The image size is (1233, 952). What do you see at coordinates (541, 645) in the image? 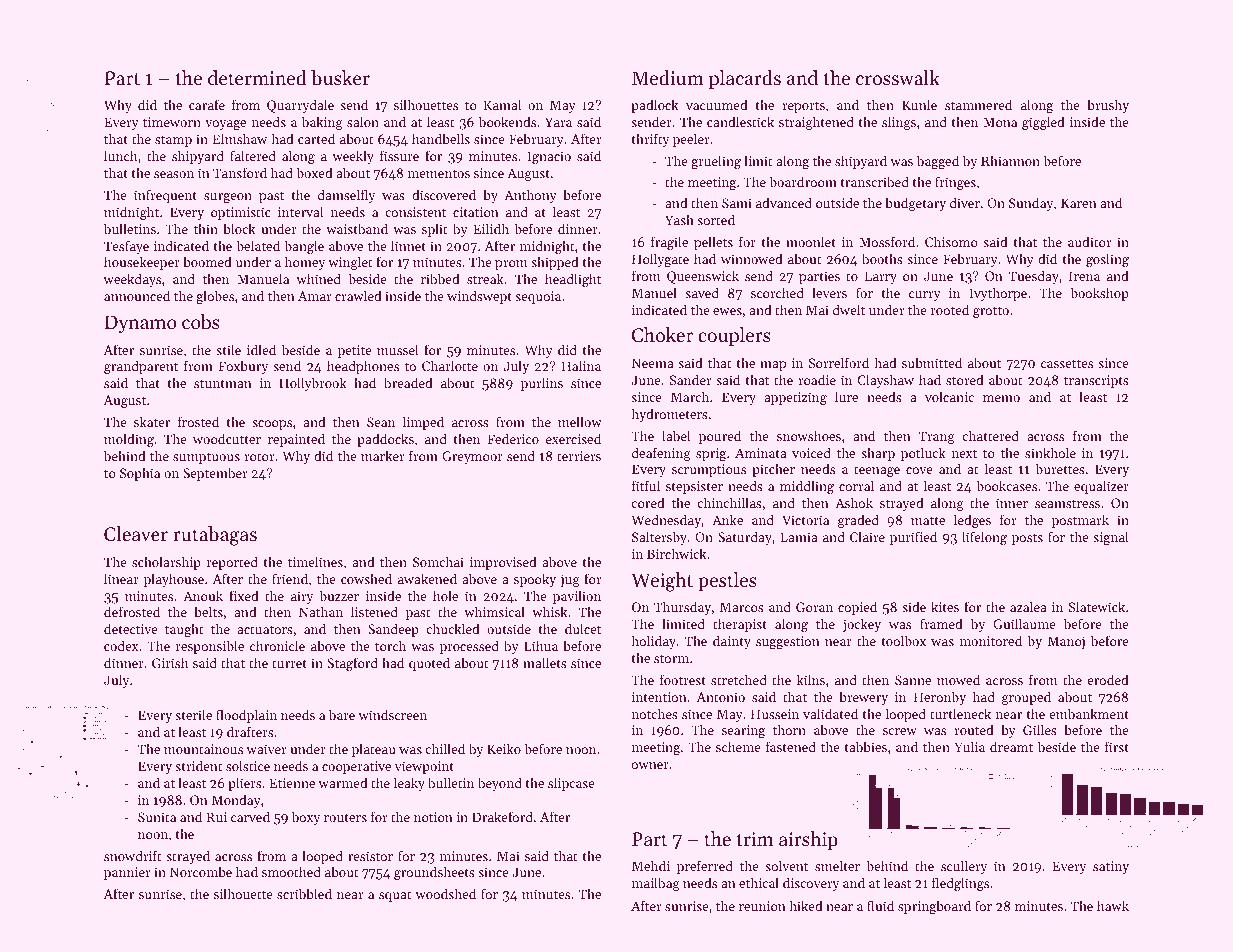
I see `Lihua` at bounding box center [541, 645].
